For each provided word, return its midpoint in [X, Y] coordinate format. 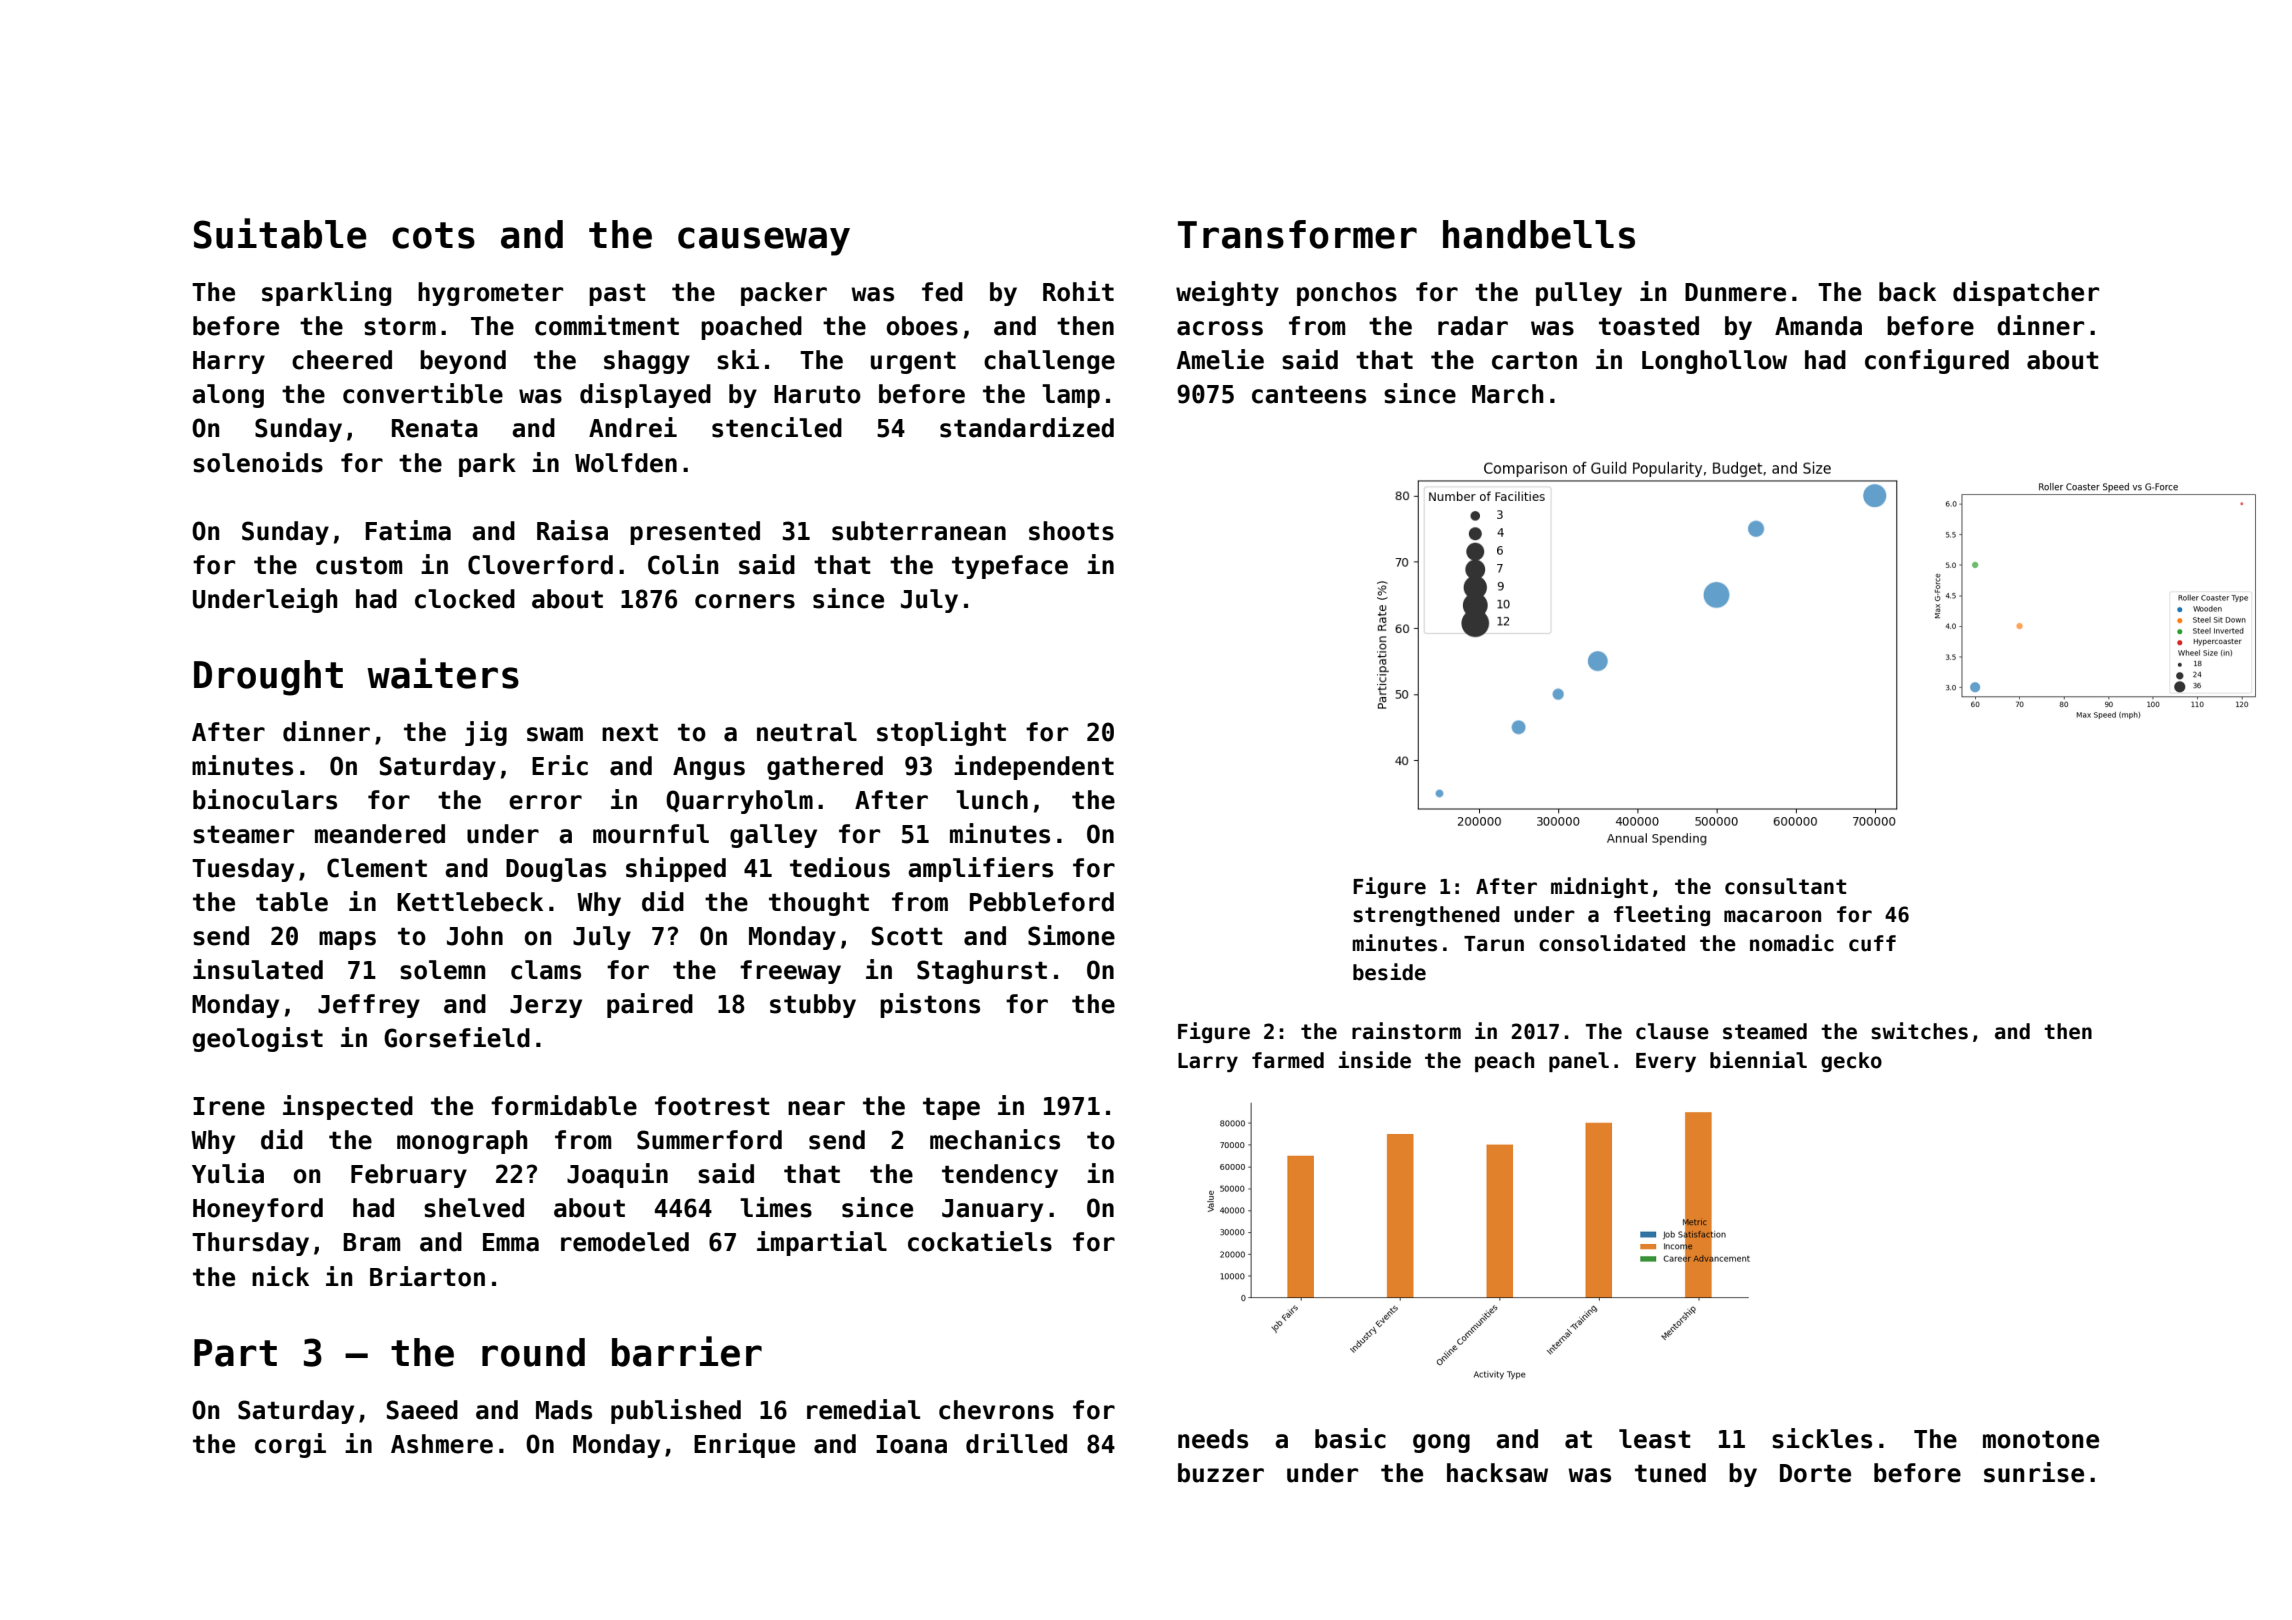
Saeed [422, 1410]
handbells [1539, 234]
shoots [1071, 531]
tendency [1000, 1176]
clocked [465, 599]
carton [1534, 360]
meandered [380, 834]
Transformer [1297, 234]
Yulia [228, 1173]
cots [433, 235]
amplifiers [980, 869]
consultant [1785, 886]
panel [1579, 1062]
